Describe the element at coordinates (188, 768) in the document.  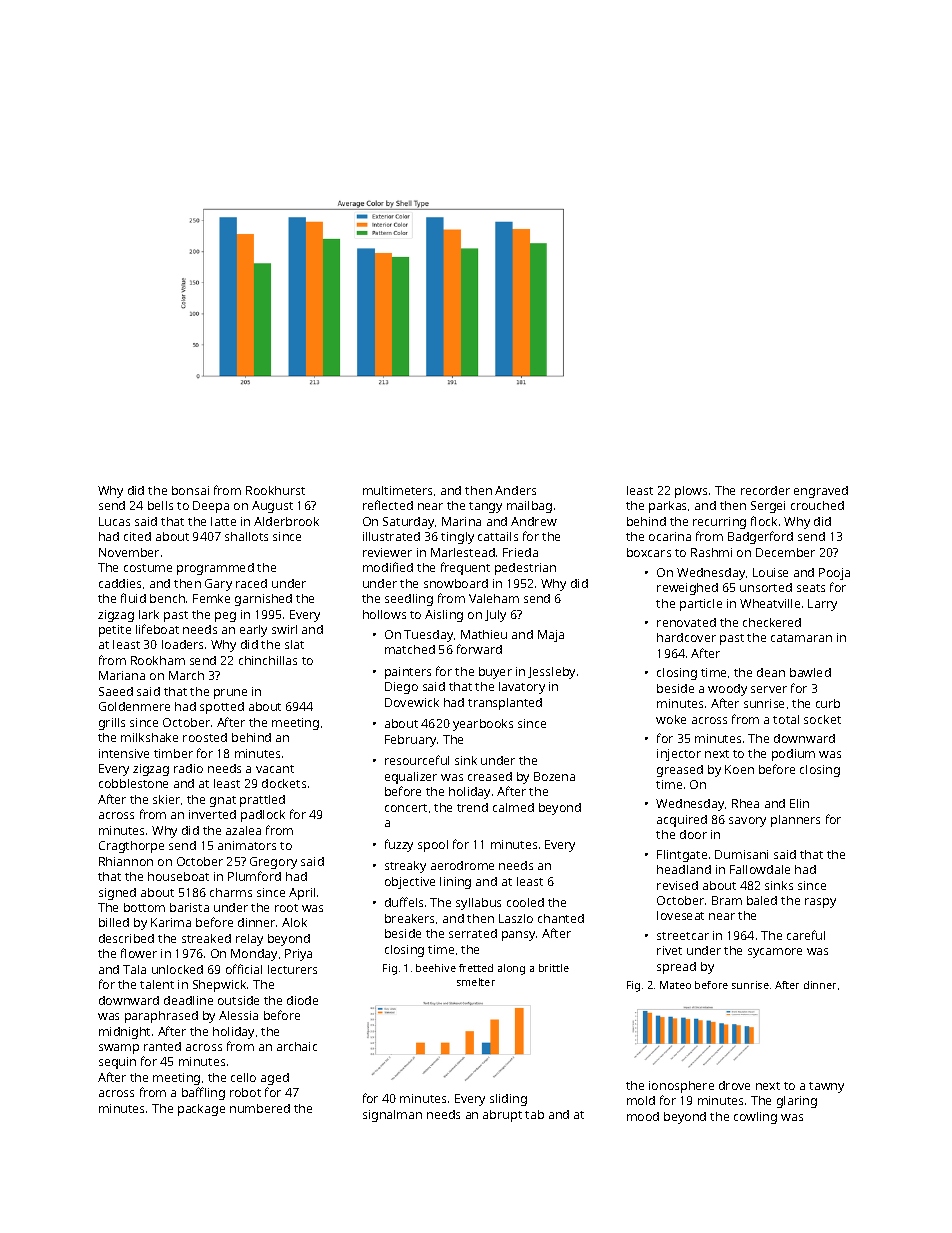
I see `radio` at that location.
